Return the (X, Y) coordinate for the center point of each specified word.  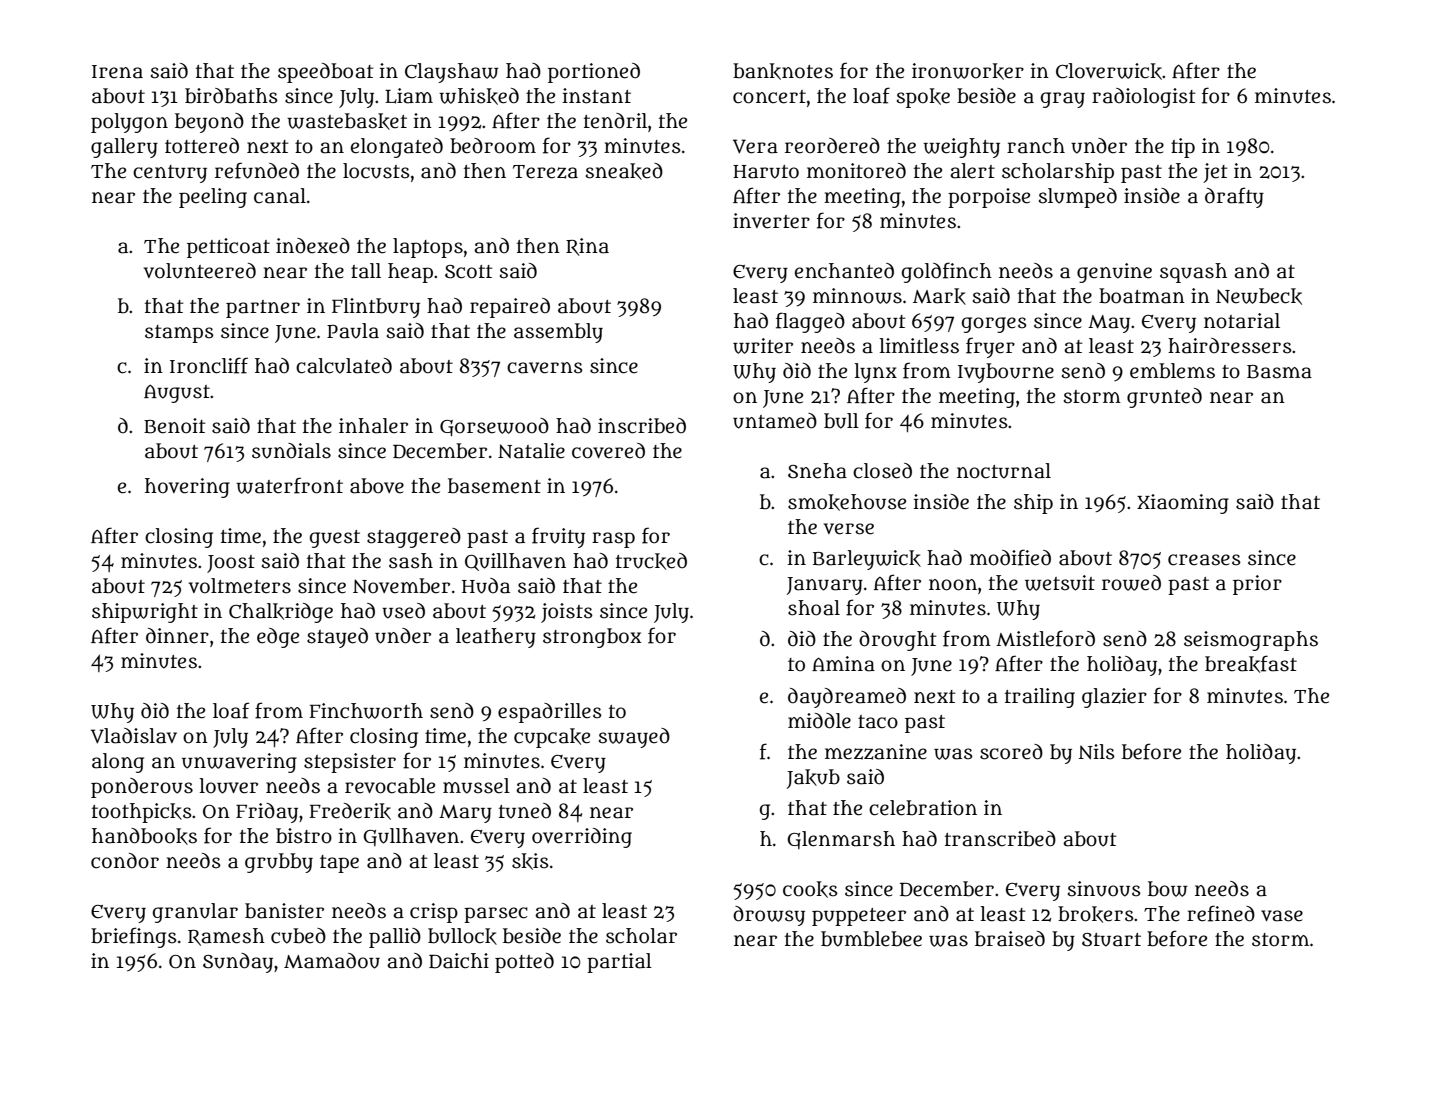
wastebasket (347, 121)
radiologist (1144, 98)
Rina (587, 247)
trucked (651, 561)
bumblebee (871, 939)
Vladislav (134, 736)
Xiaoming (1183, 504)
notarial (1242, 321)
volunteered (200, 271)
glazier (1114, 698)
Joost (231, 564)
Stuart (1111, 940)
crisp (434, 913)
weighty (961, 148)
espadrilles (550, 713)
